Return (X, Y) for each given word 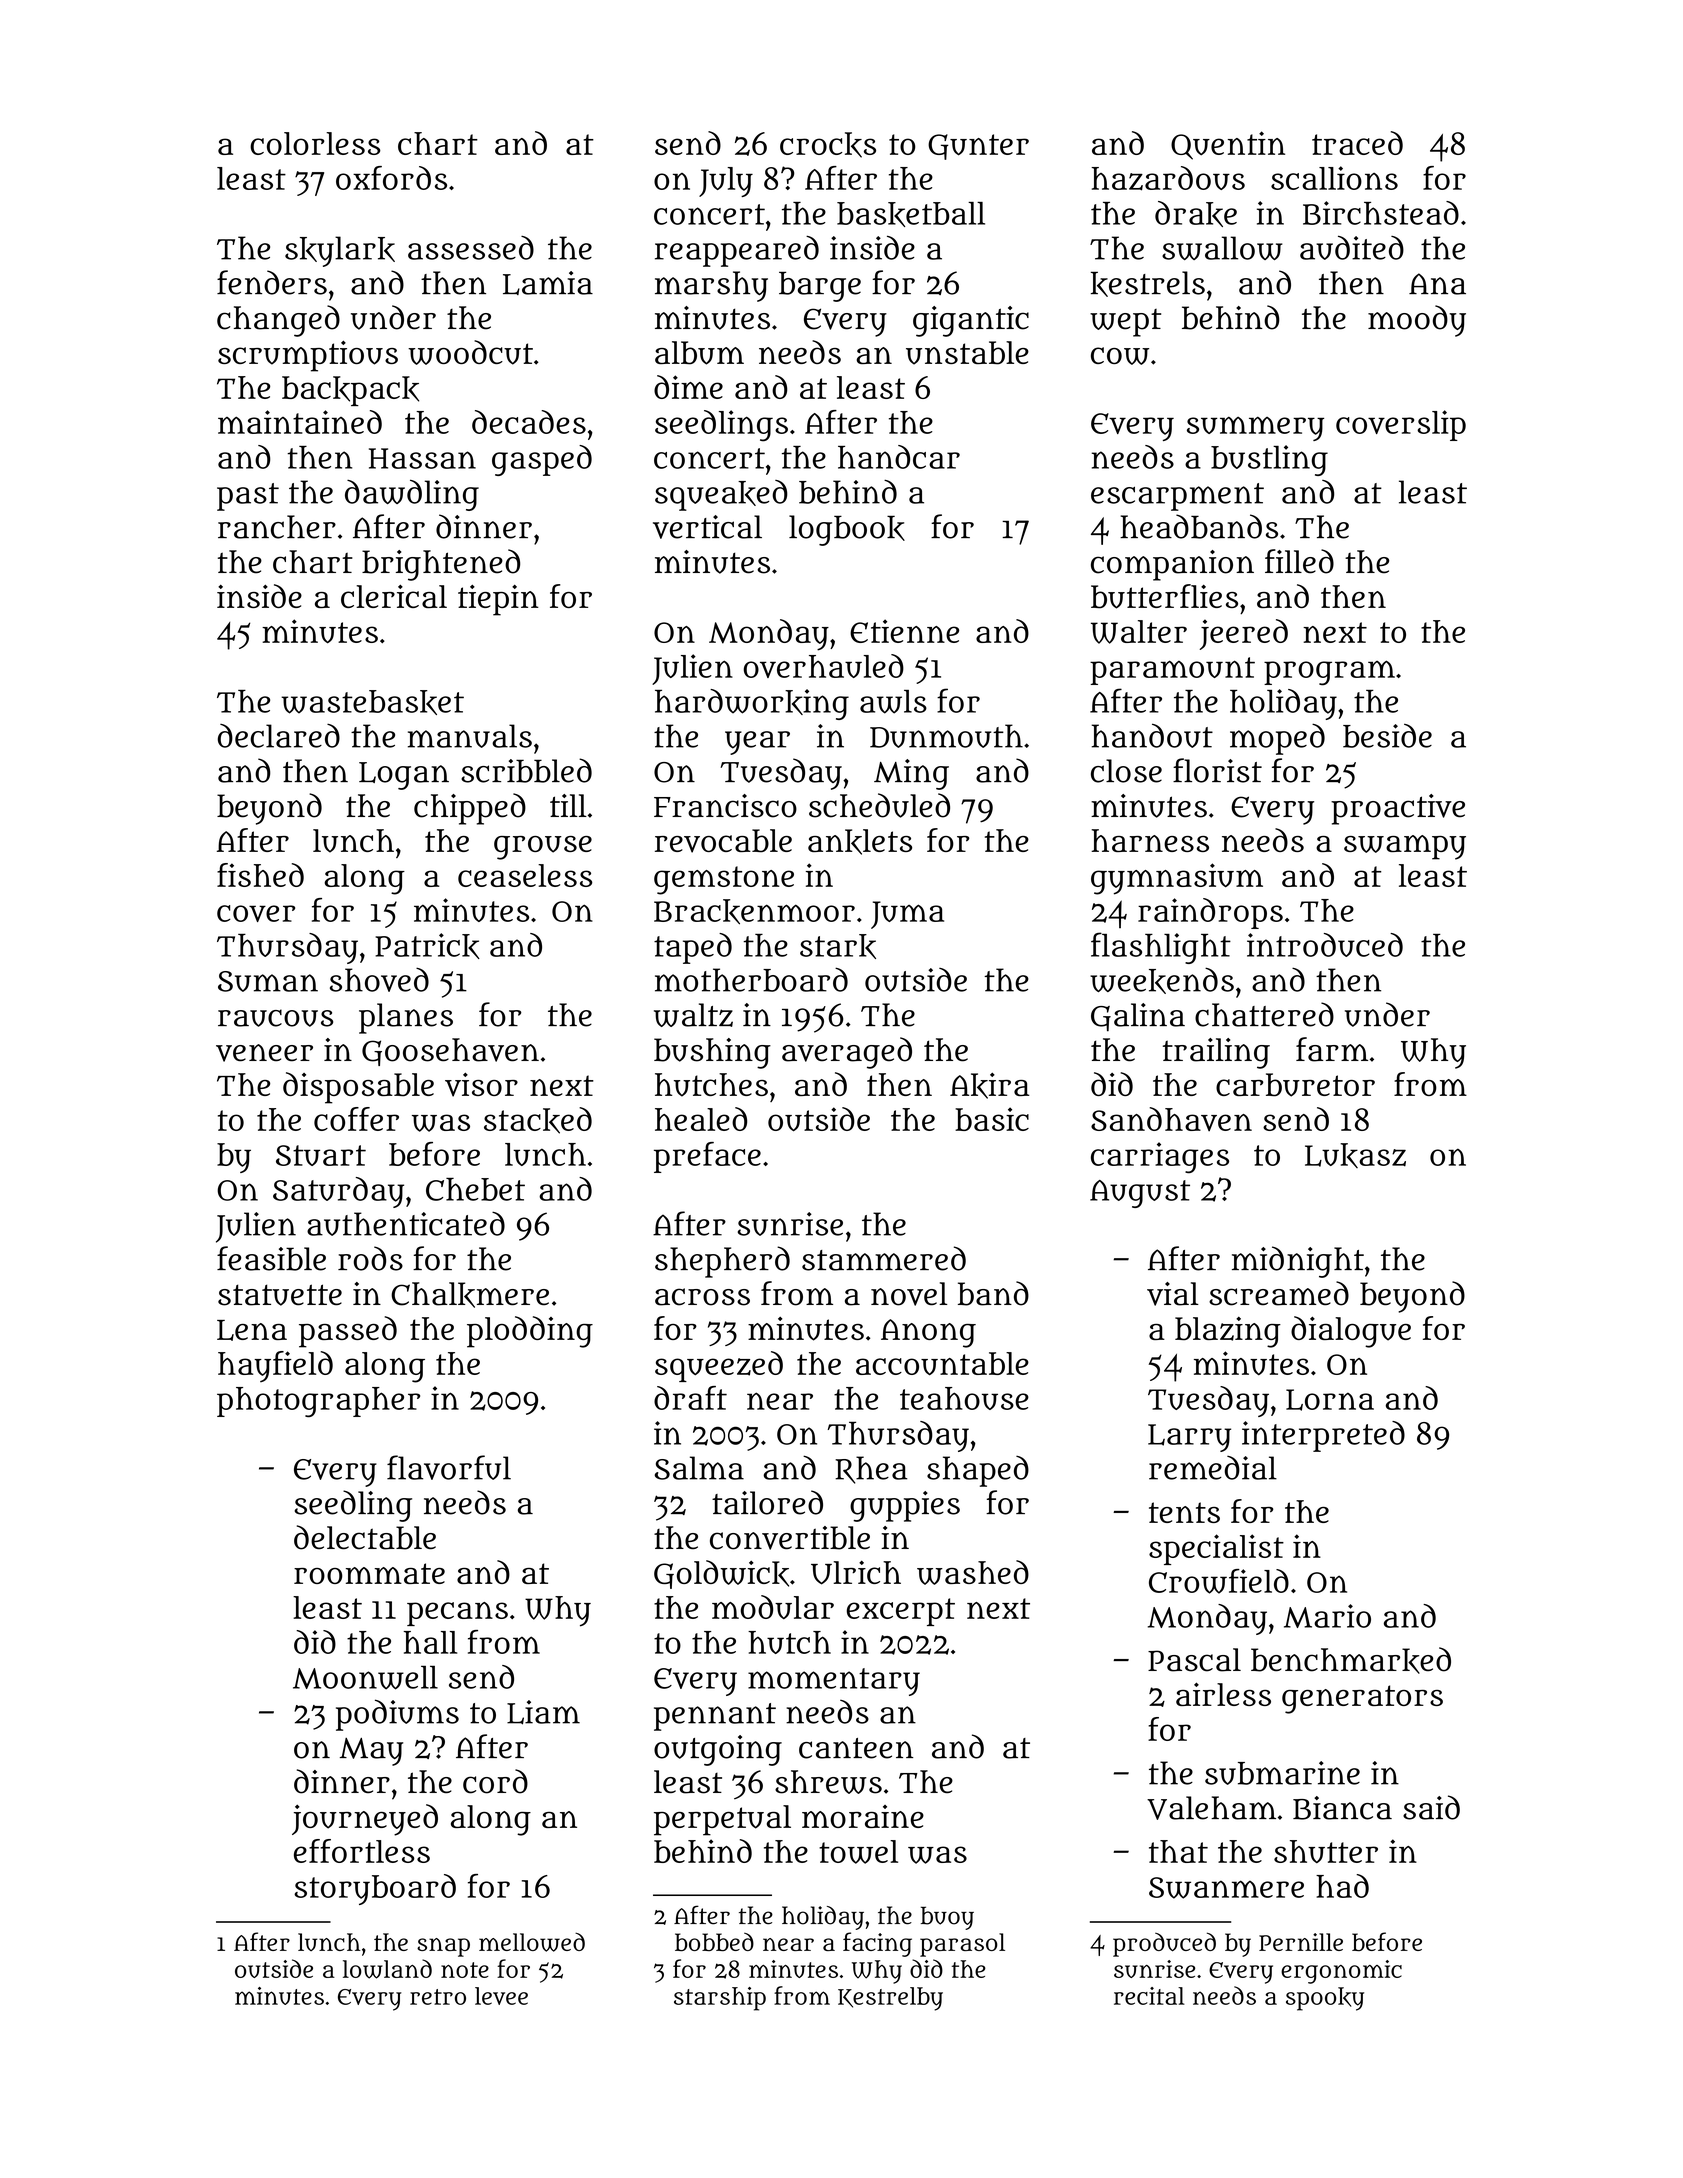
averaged (847, 1053)
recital (1149, 1996)
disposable (358, 1088)
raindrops (1210, 913)
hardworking (752, 704)
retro (438, 1997)
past (248, 497)
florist (1217, 770)
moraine (863, 1816)
